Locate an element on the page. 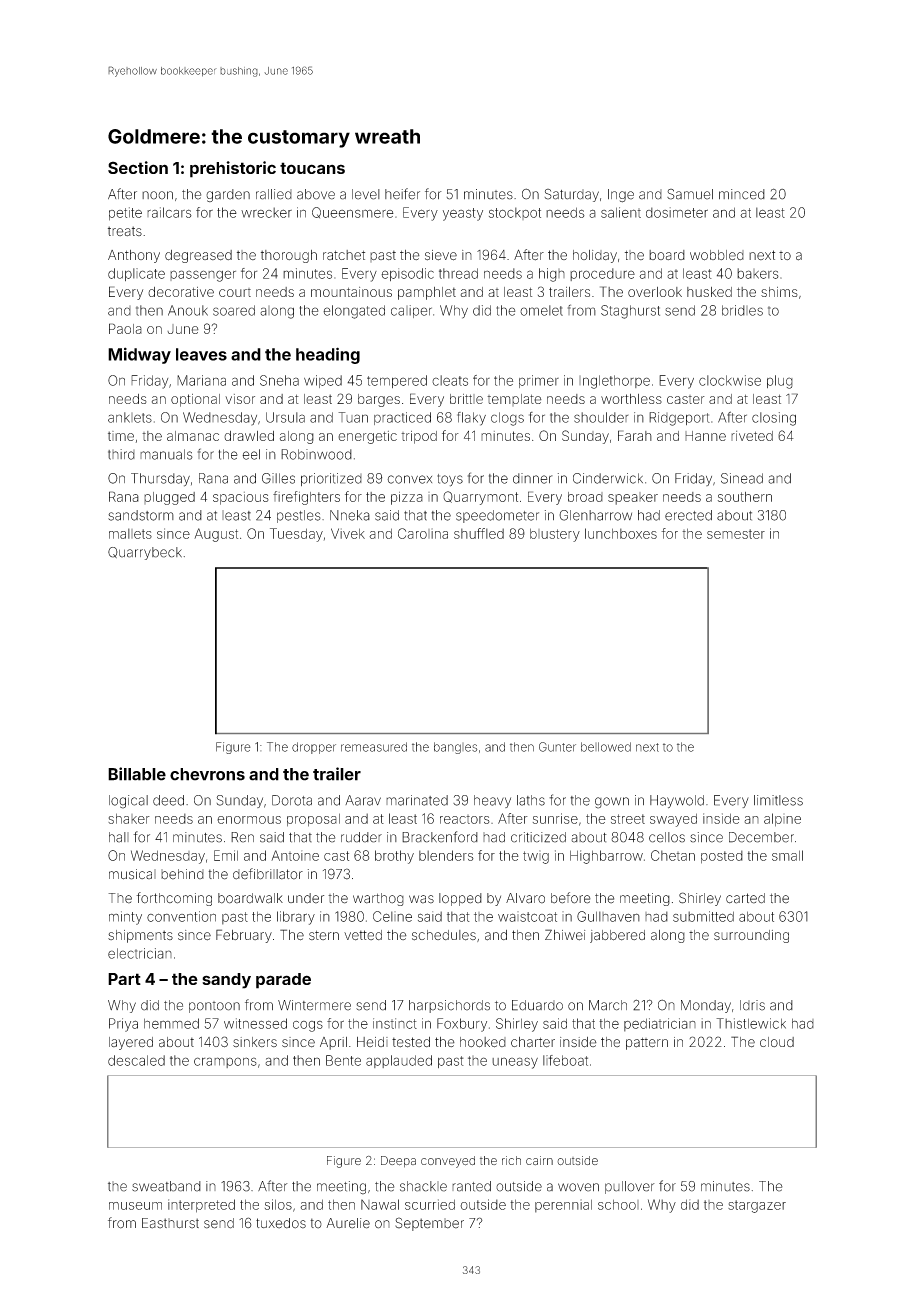  Tuesday is located at coordinates (296, 535).
